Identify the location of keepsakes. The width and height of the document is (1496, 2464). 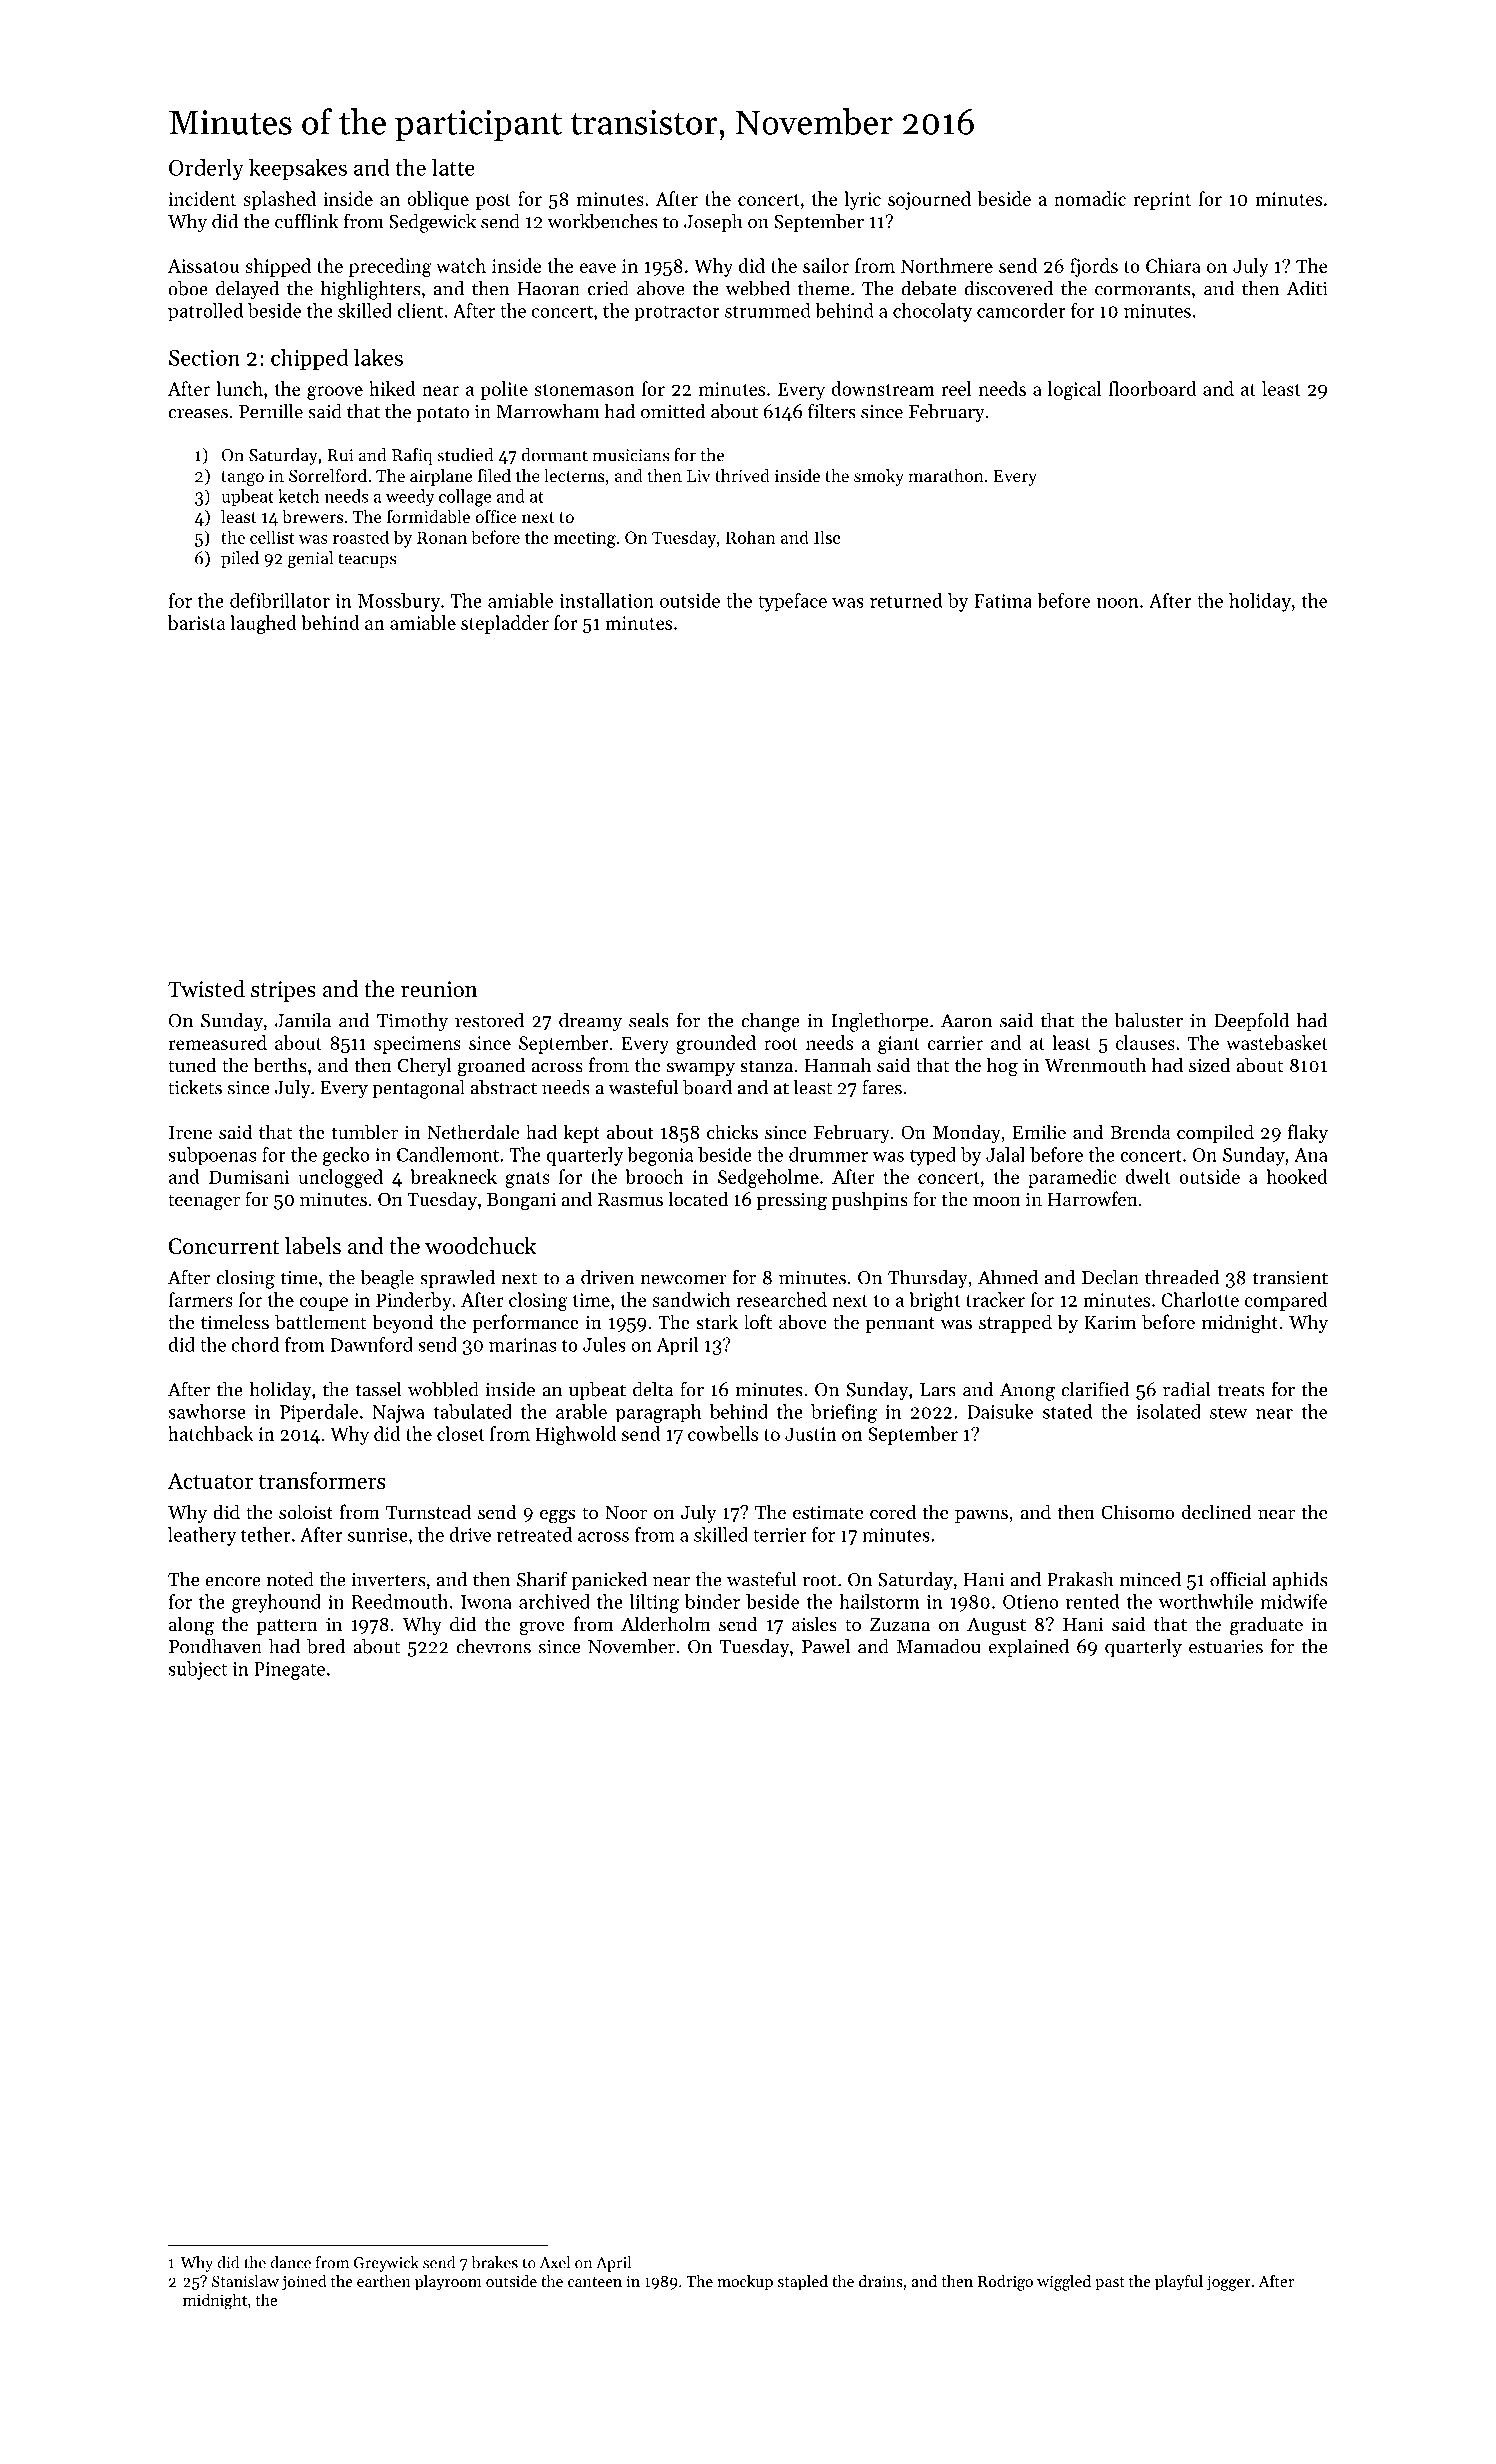
(298, 169).
